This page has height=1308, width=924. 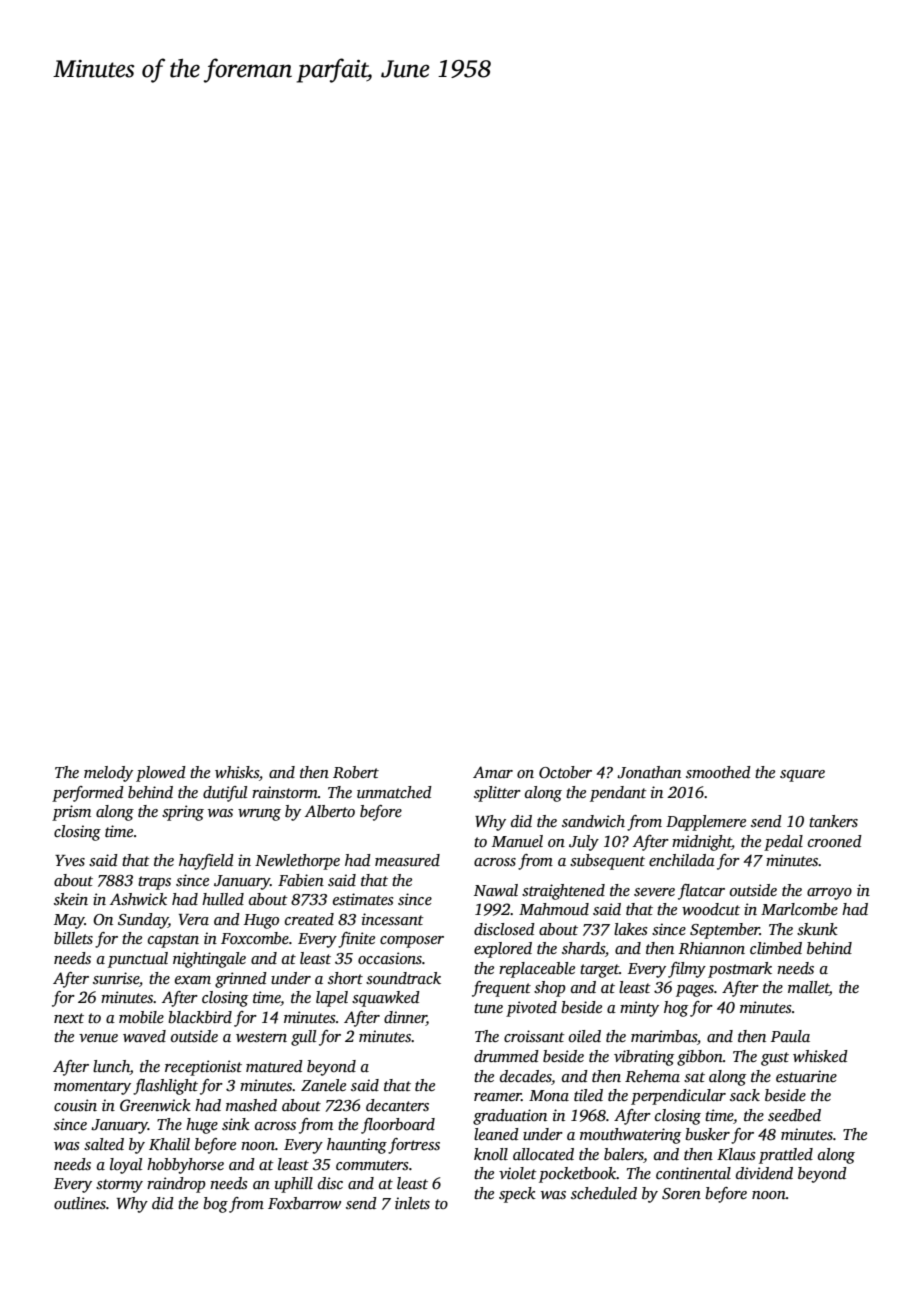 What do you see at coordinates (630, 1136) in the page?
I see `mouthwatering` at bounding box center [630, 1136].
